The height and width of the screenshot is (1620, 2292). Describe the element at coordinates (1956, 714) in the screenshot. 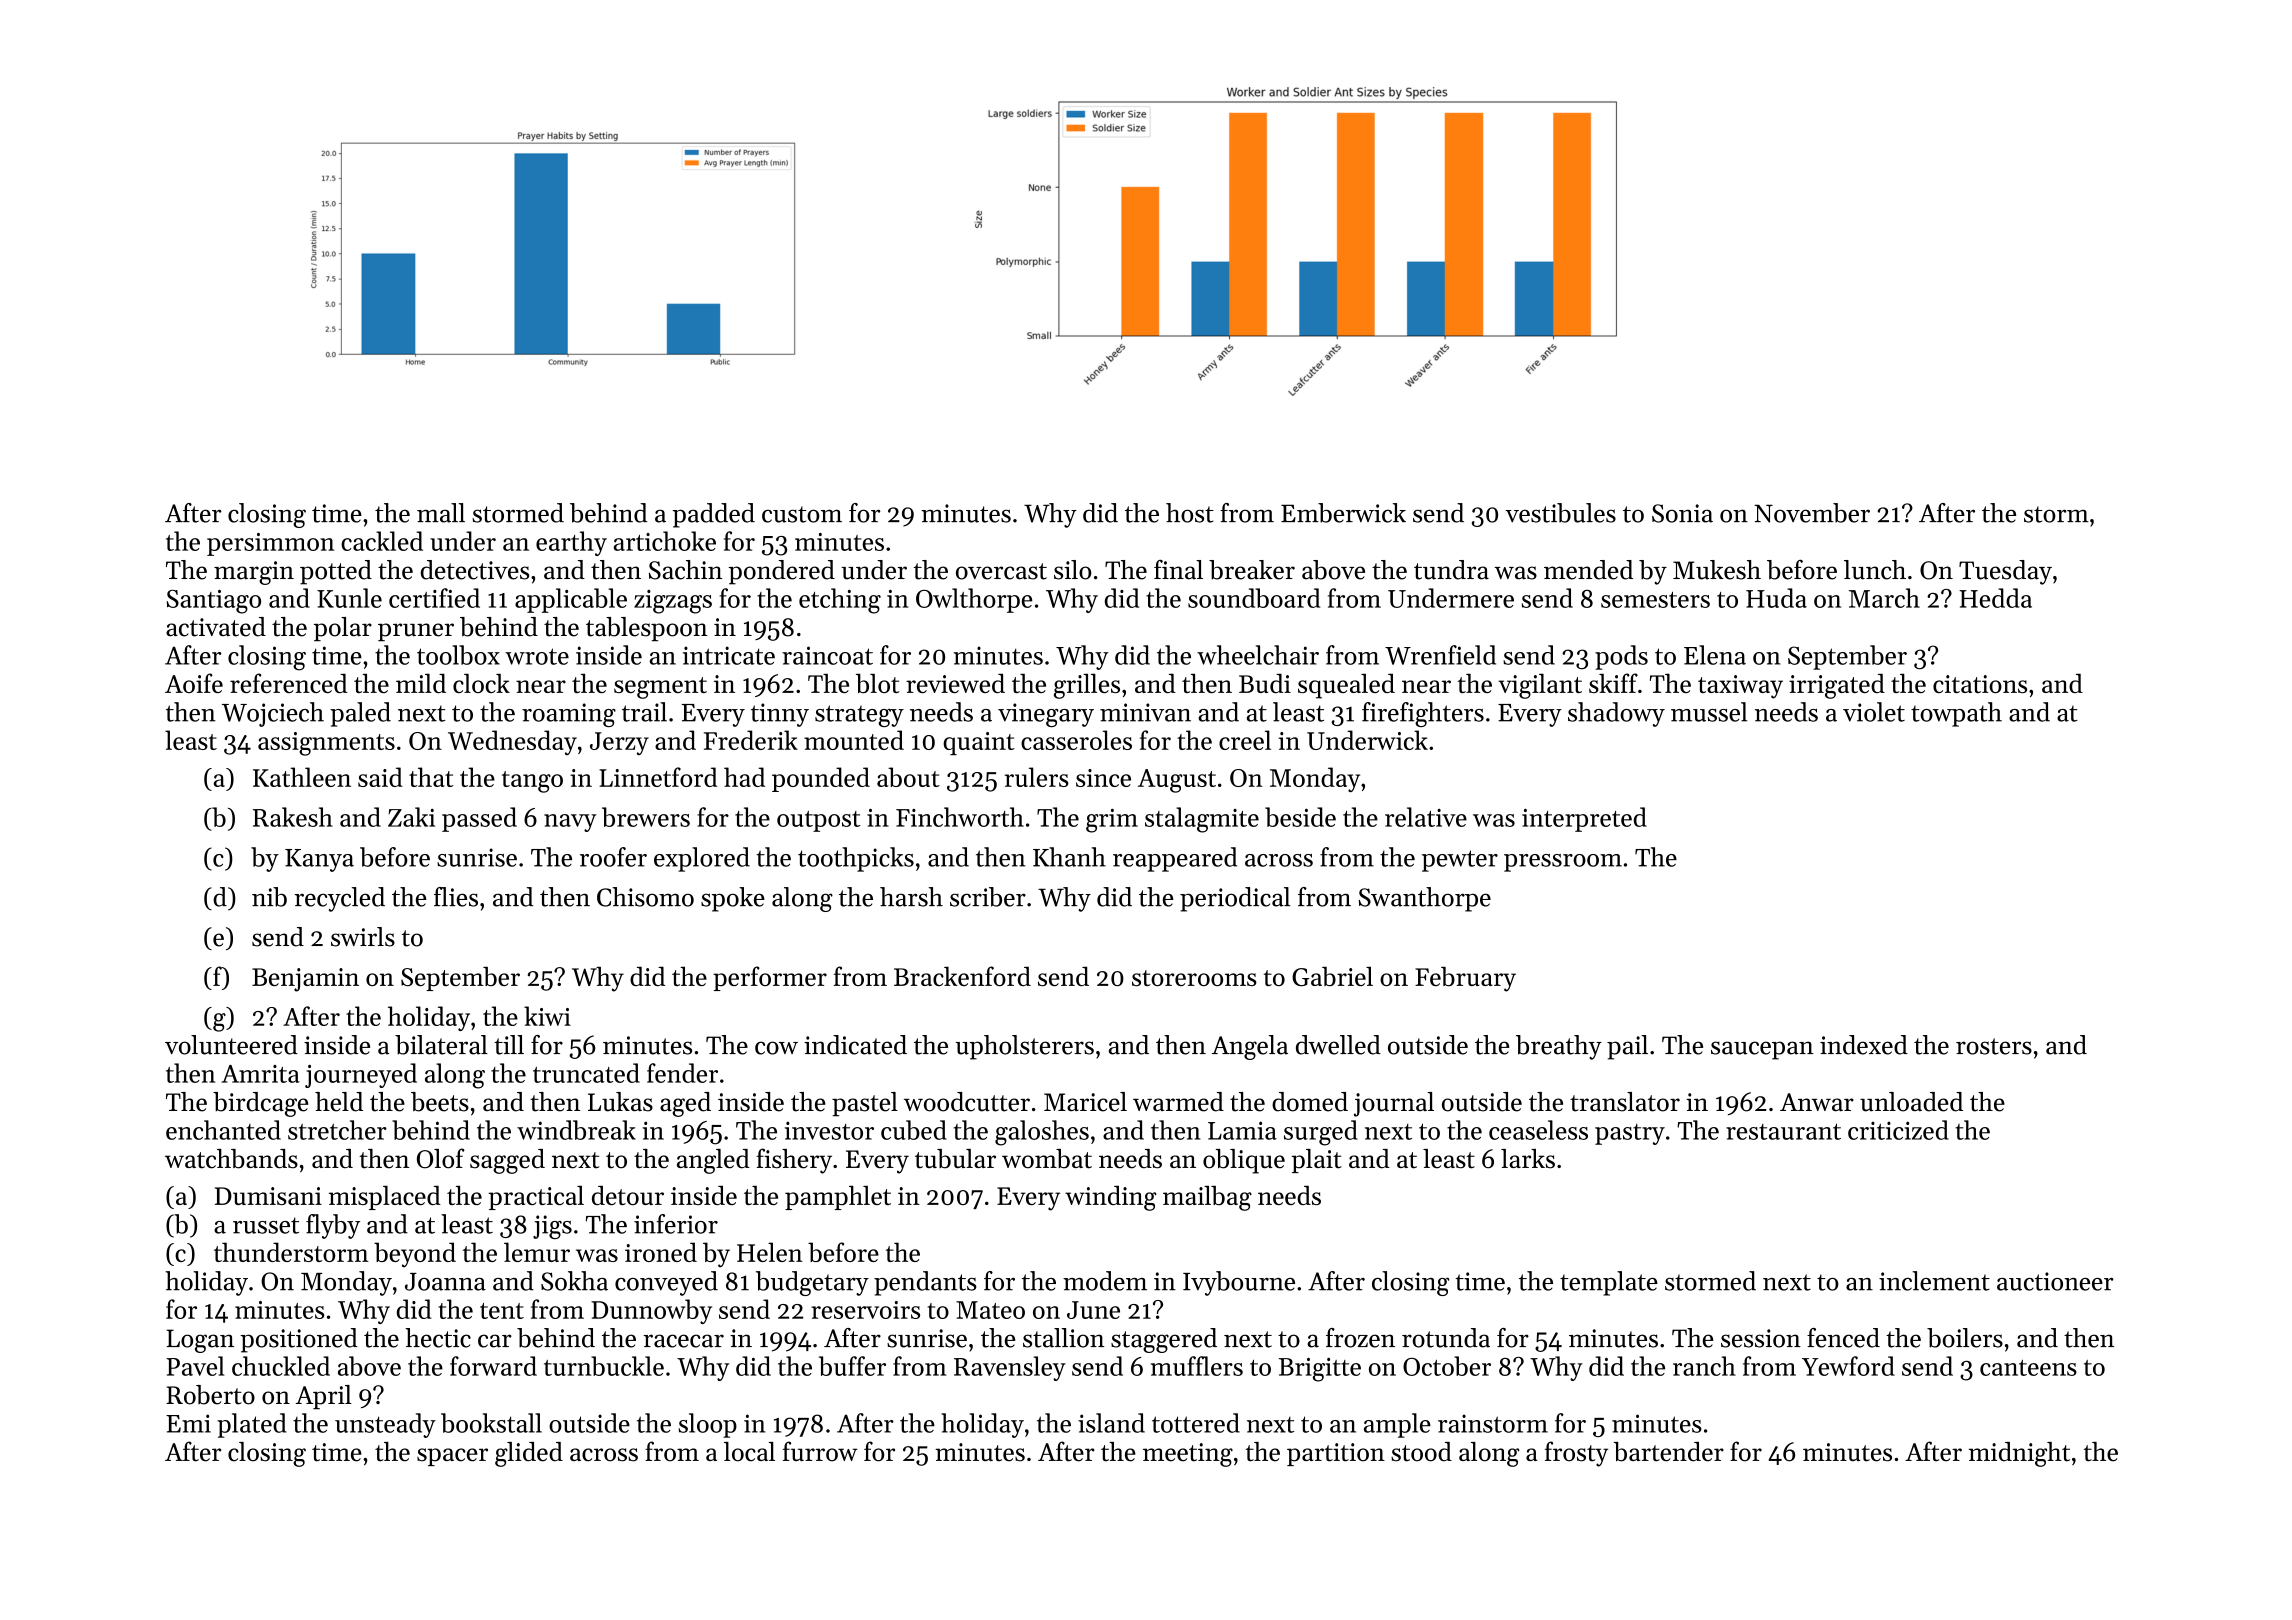

I see `towpath` at that location.
